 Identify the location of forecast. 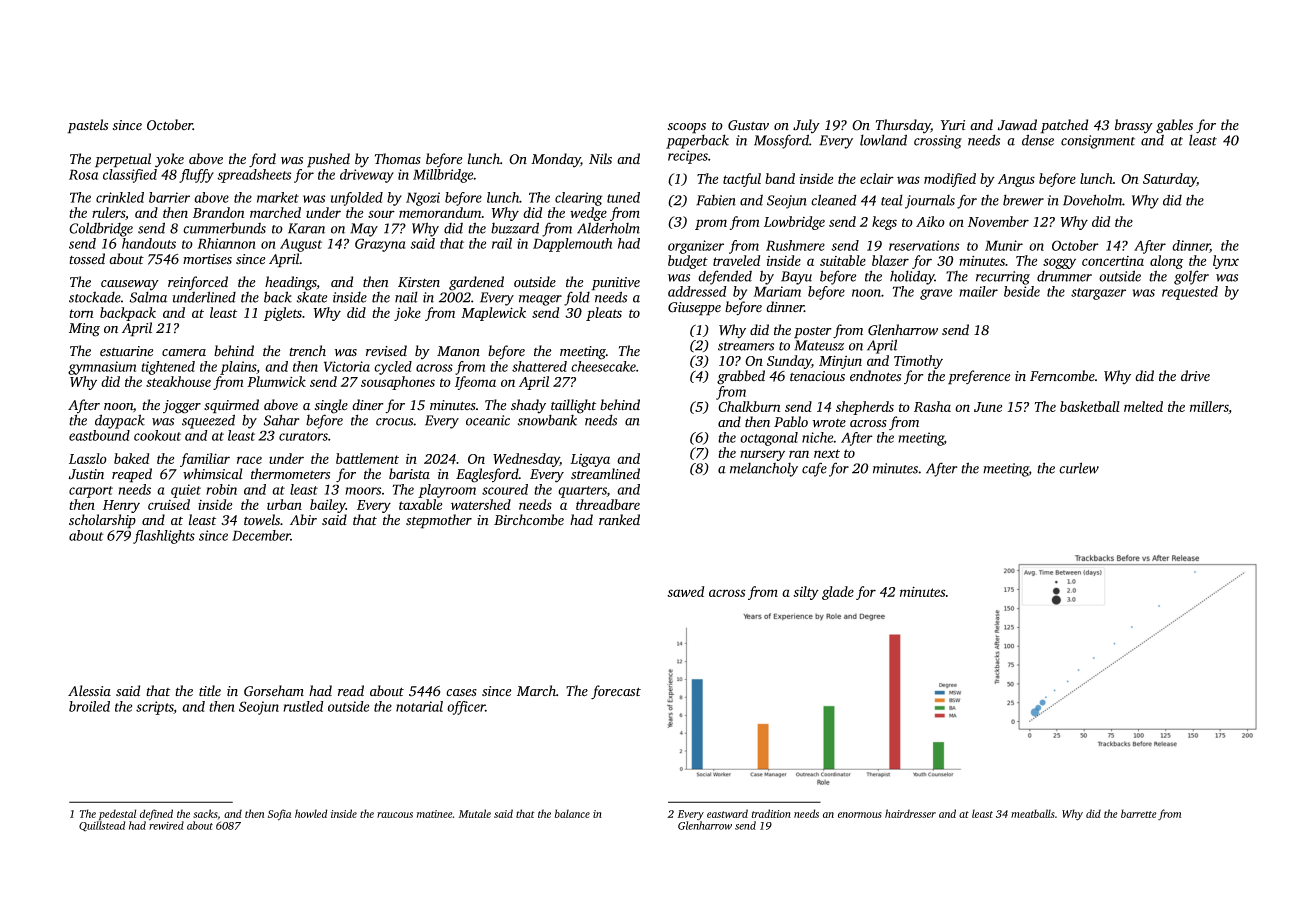
(616, 692).
